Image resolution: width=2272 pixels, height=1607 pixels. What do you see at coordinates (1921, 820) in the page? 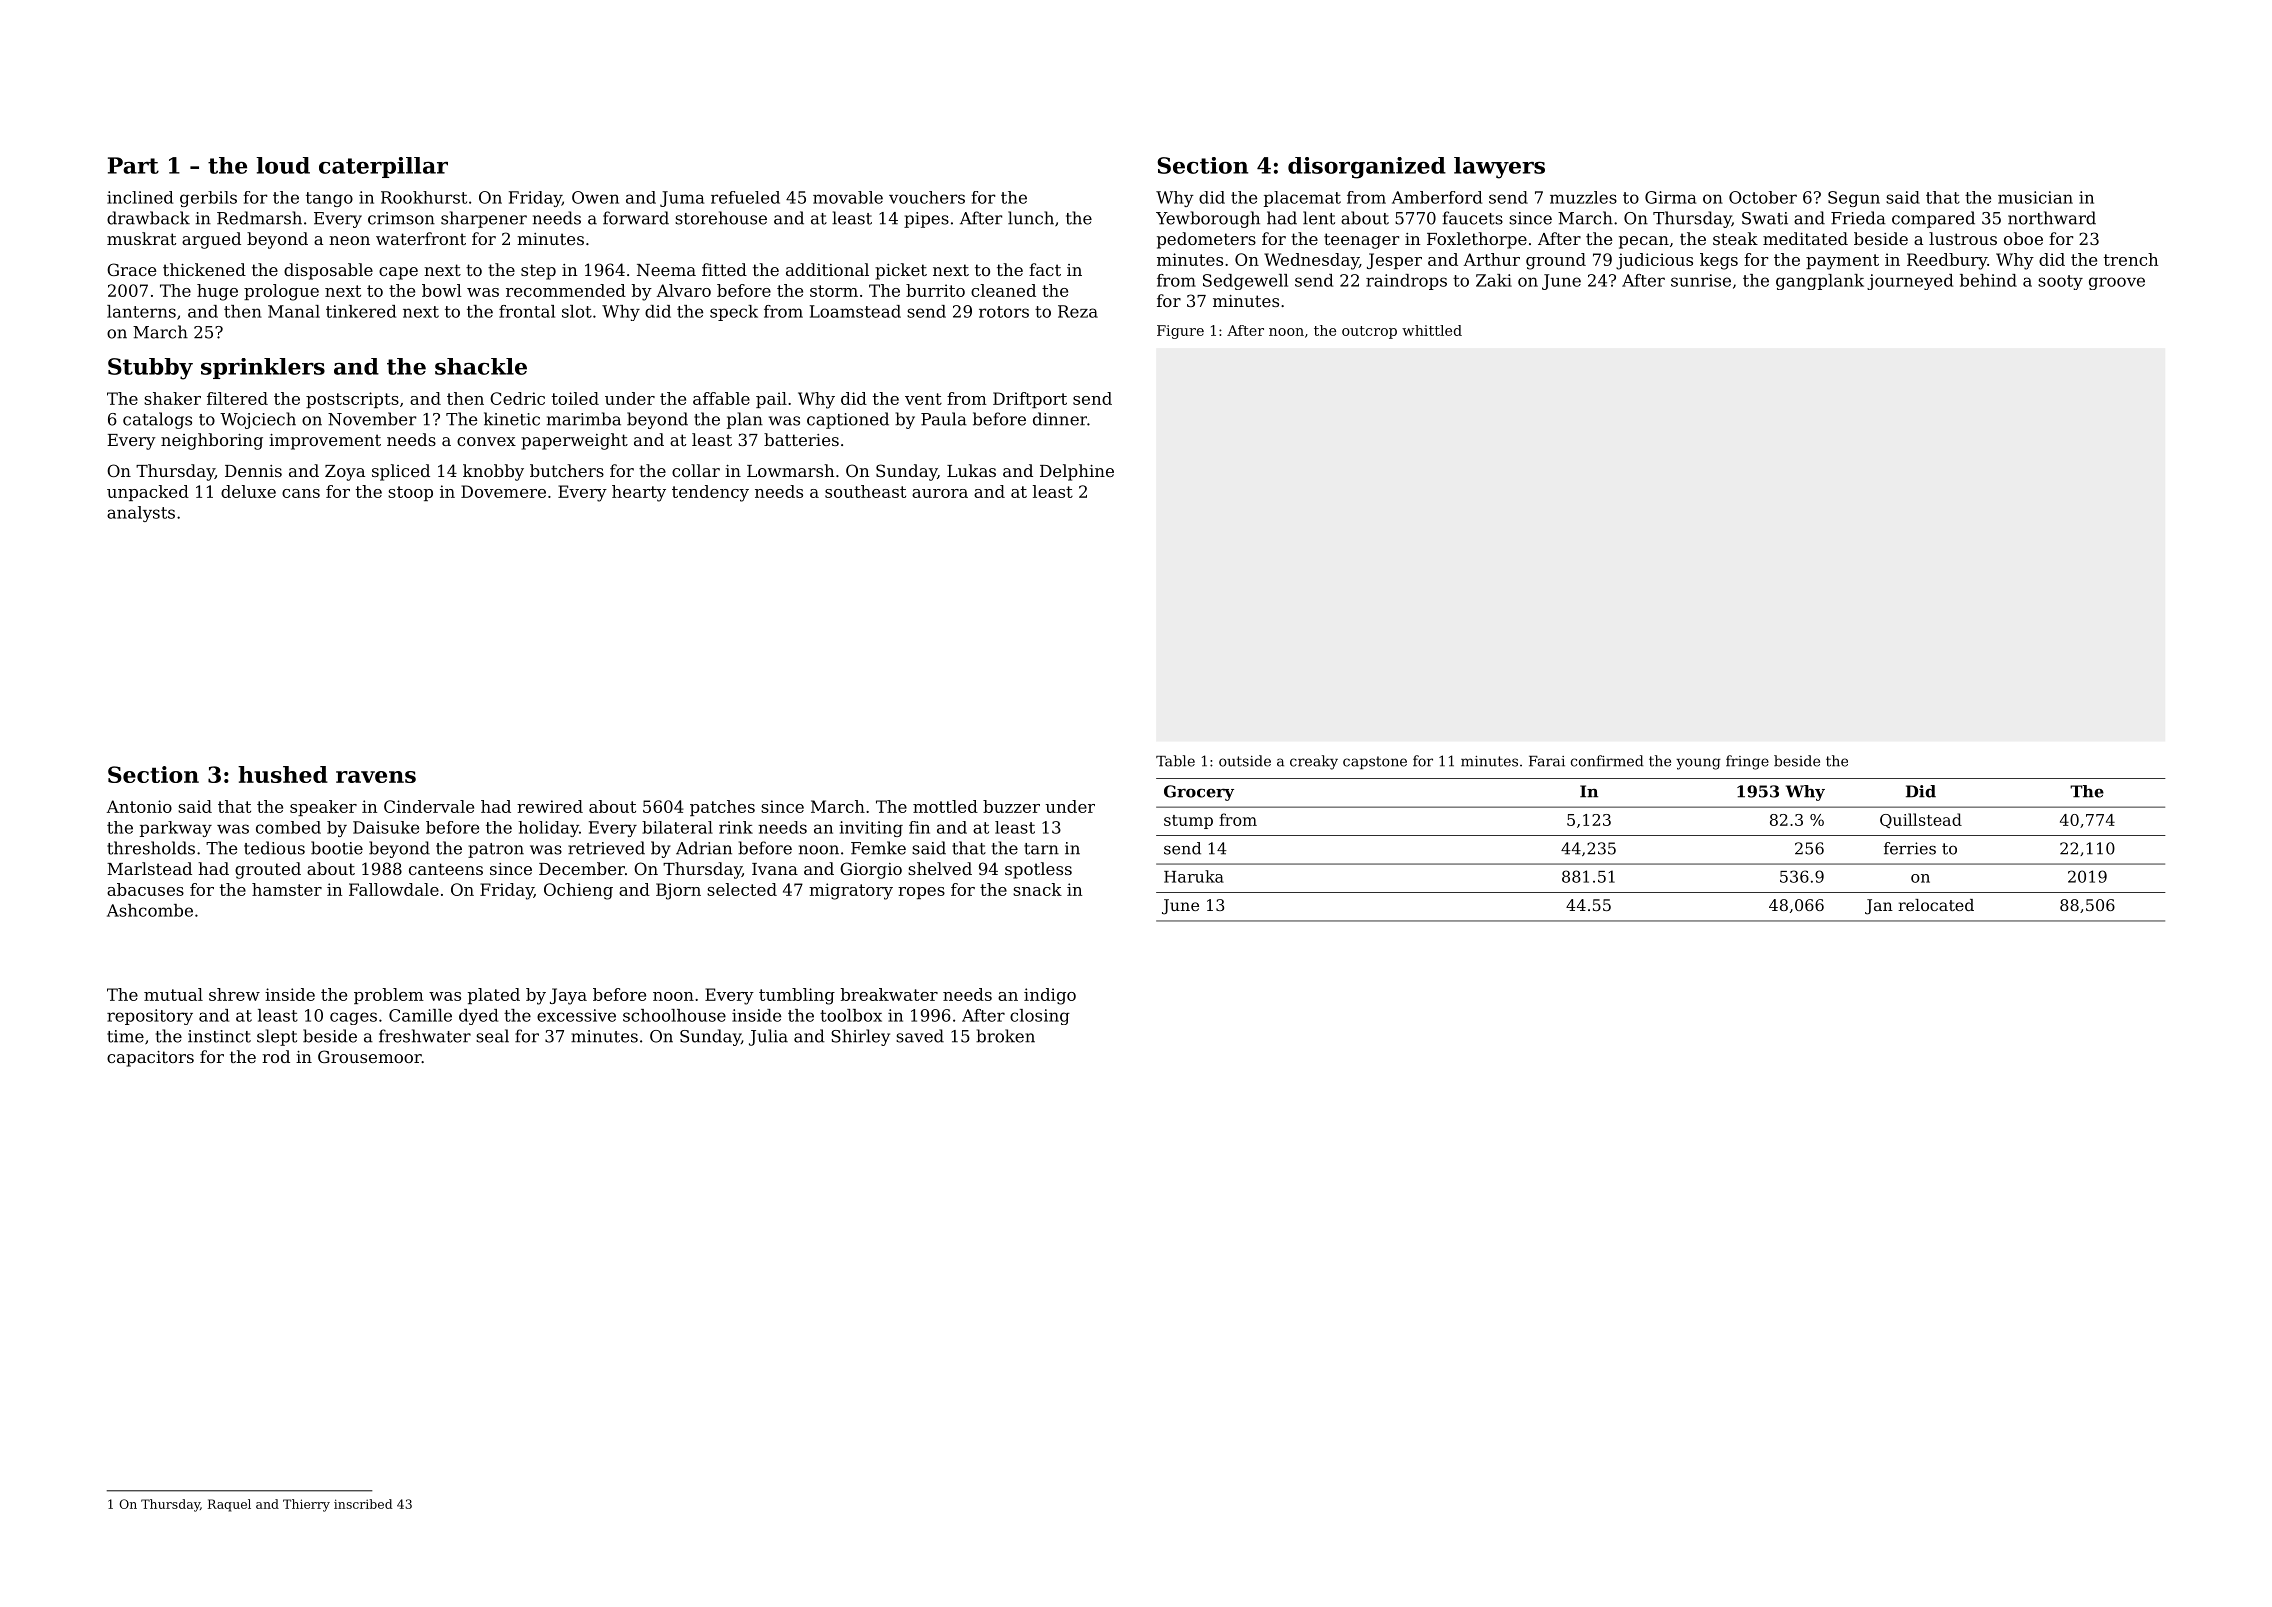
I see `Quillstead` at bounding box center [1921, 820].
